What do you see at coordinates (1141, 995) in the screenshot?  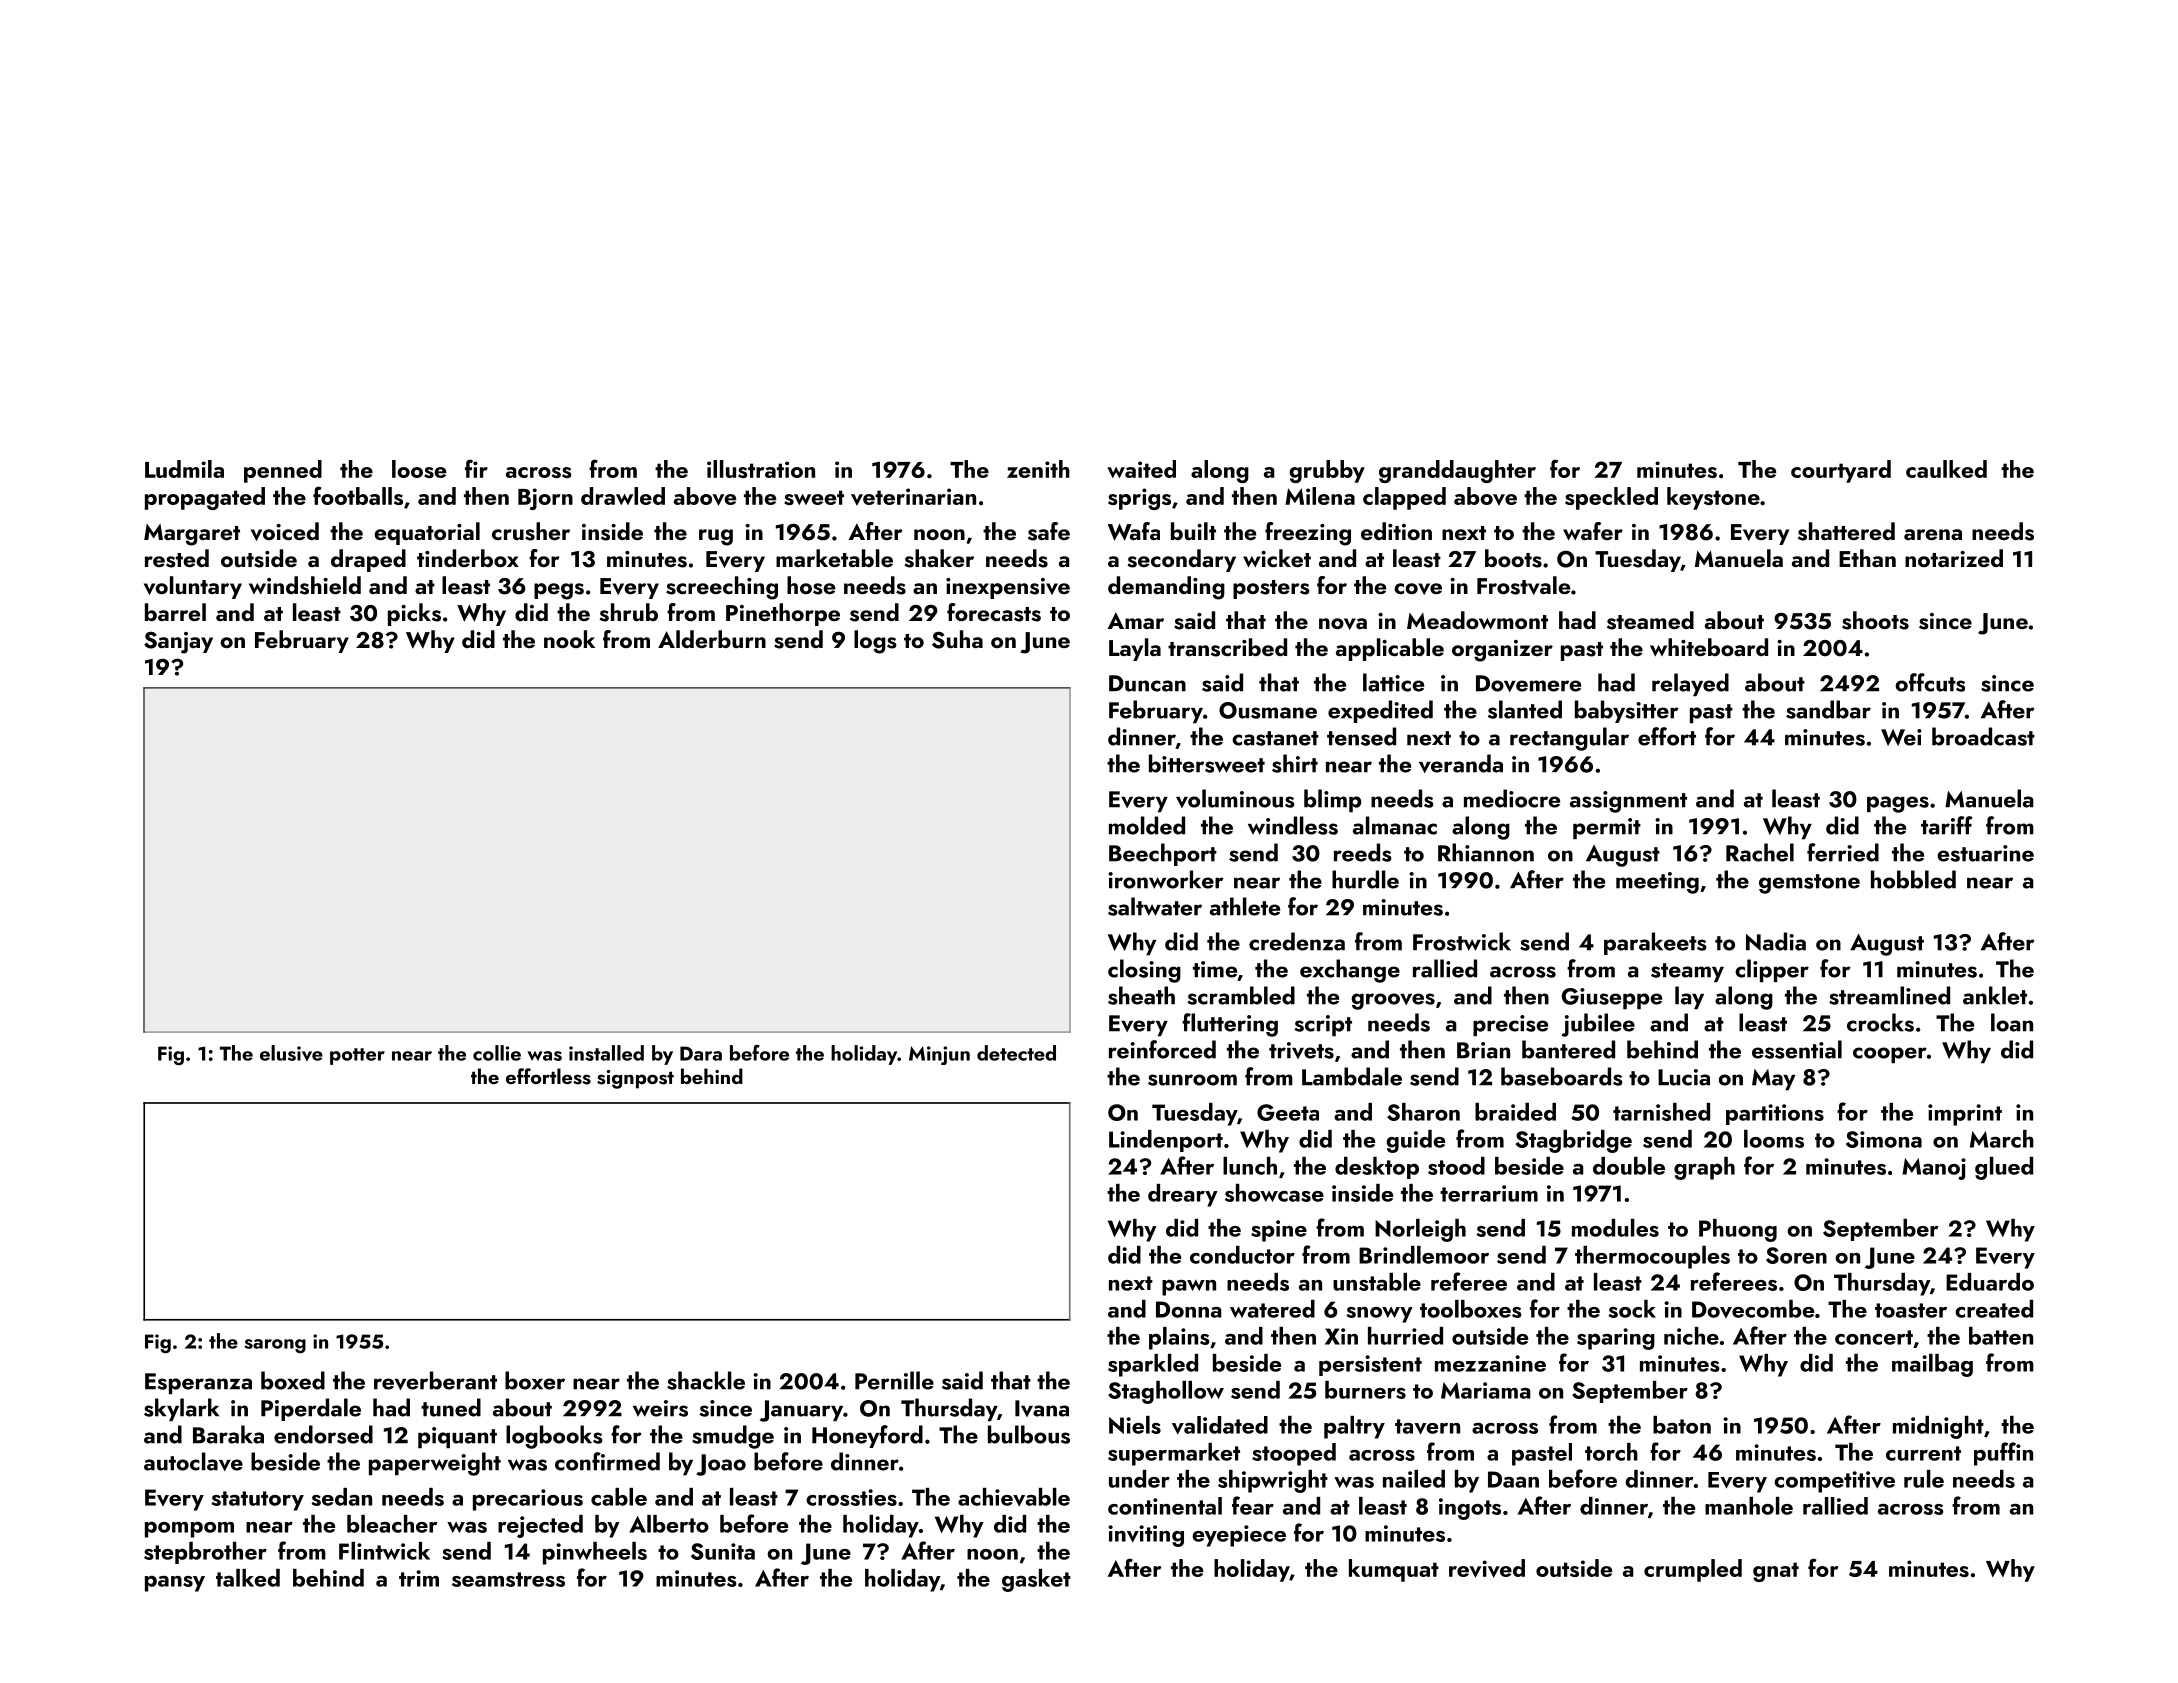 I see `sheath` at bounding box center [1141, 995].
